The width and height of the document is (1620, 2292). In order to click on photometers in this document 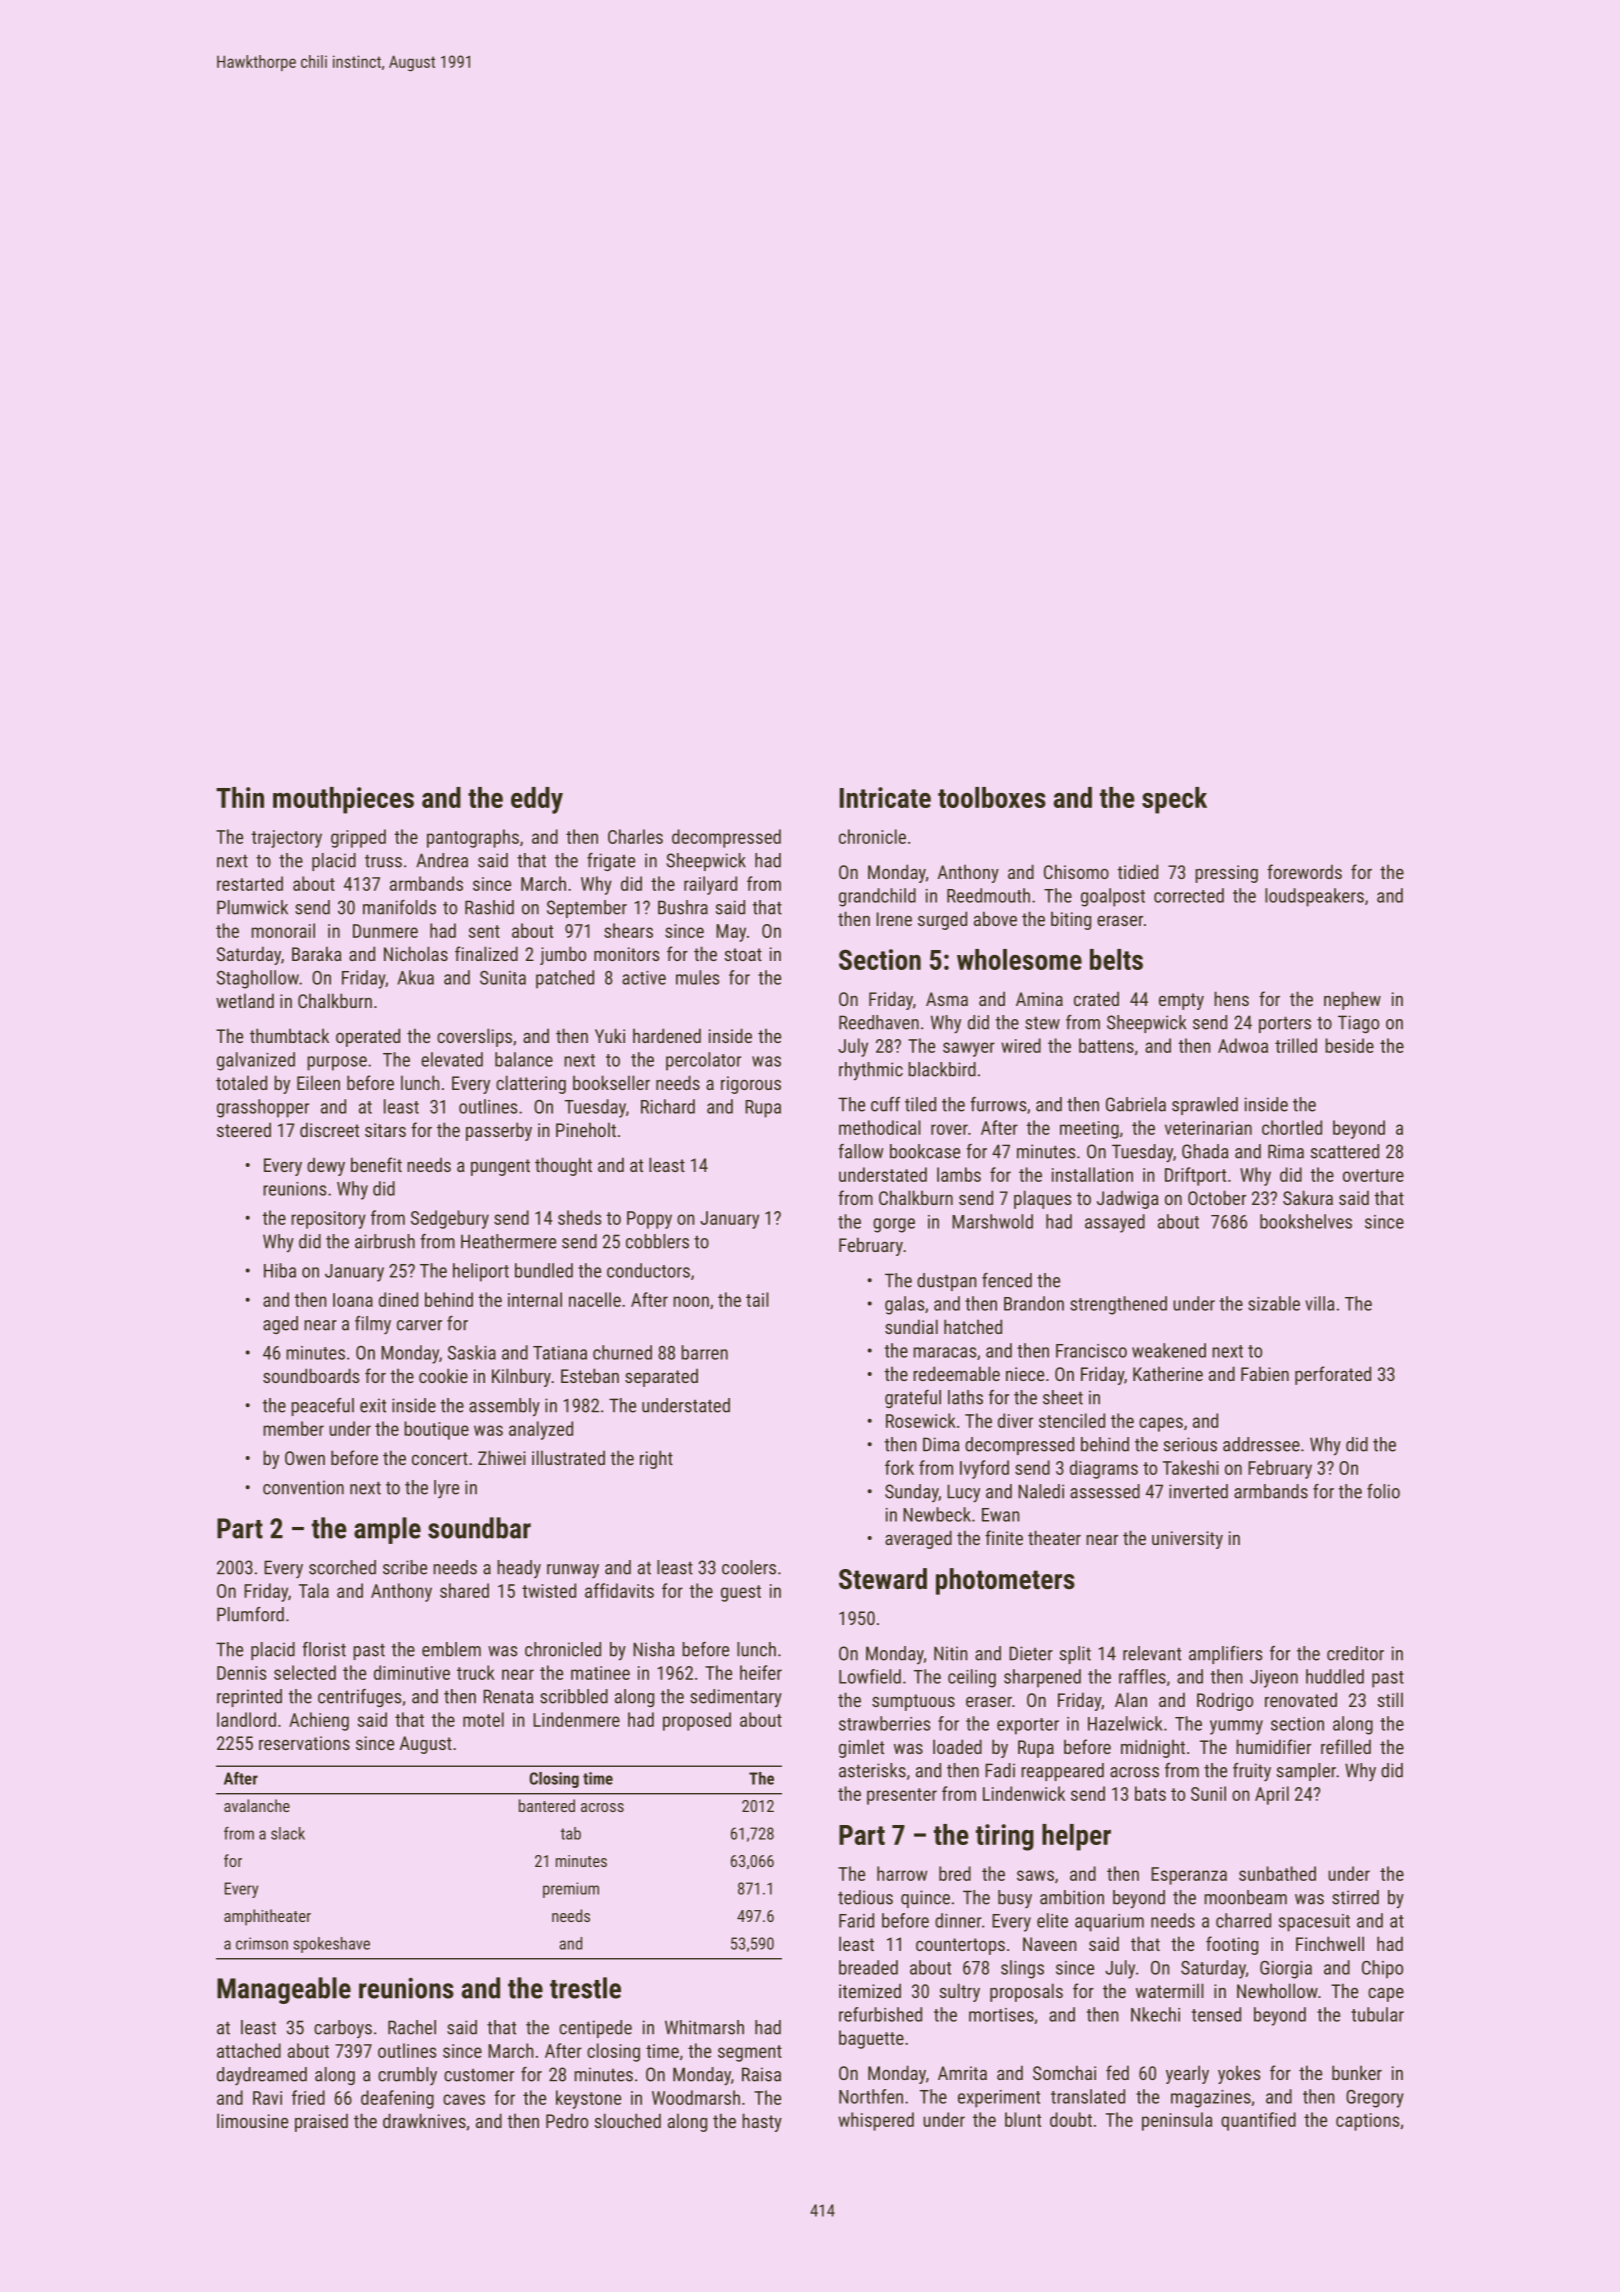, I will do `click(1005, 1581)`.
